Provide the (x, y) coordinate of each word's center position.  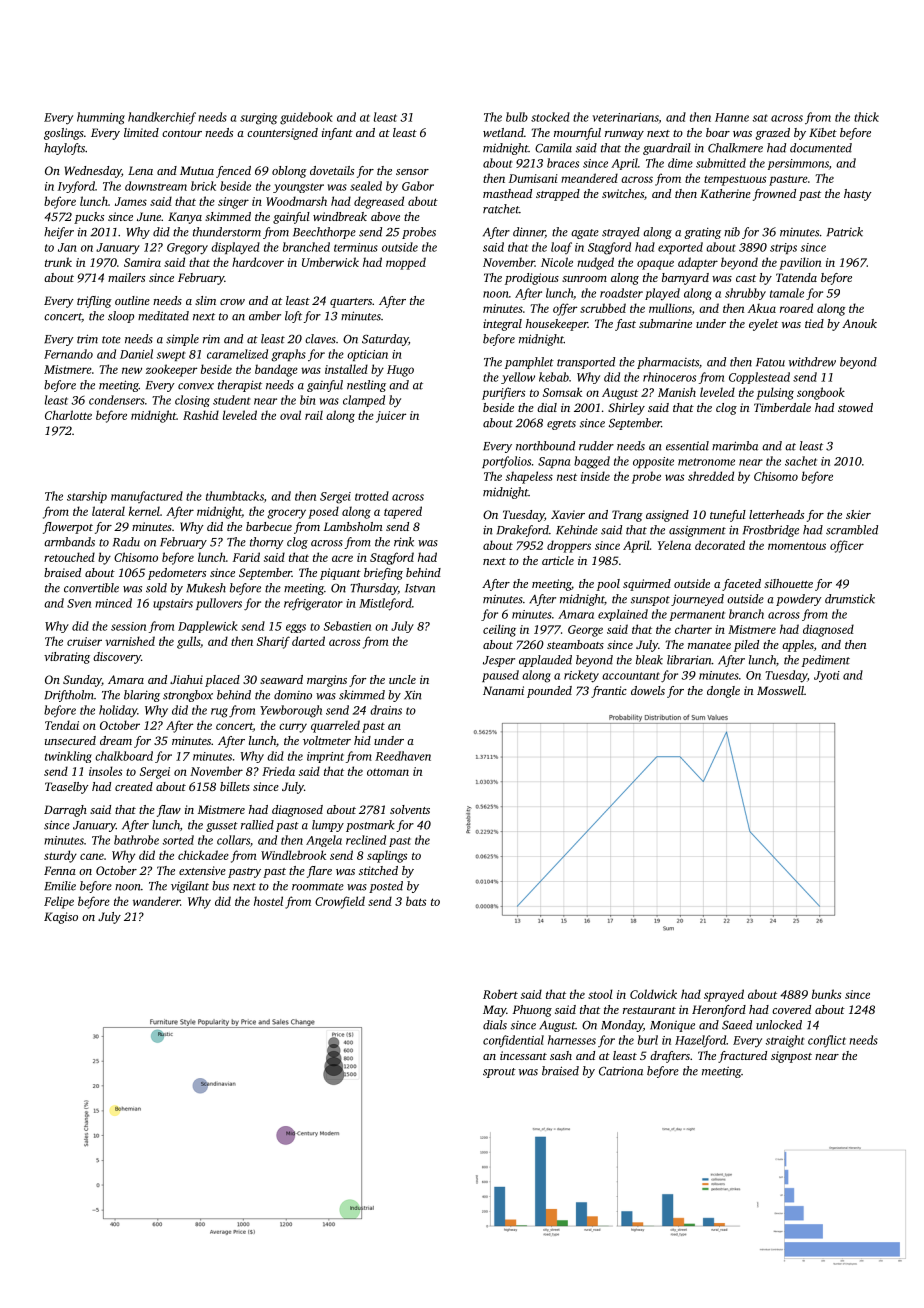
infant (337, 134)
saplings (387, 856)
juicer (391, 417)
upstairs (173, 604)
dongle (723, 692)
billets (235, 786)
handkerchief (162, 118)
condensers (117, 400)
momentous (797, 546)
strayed (621, 233)
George (585, 631)
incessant (523, 1055)
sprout (499, 1073)
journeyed (697, 600)
